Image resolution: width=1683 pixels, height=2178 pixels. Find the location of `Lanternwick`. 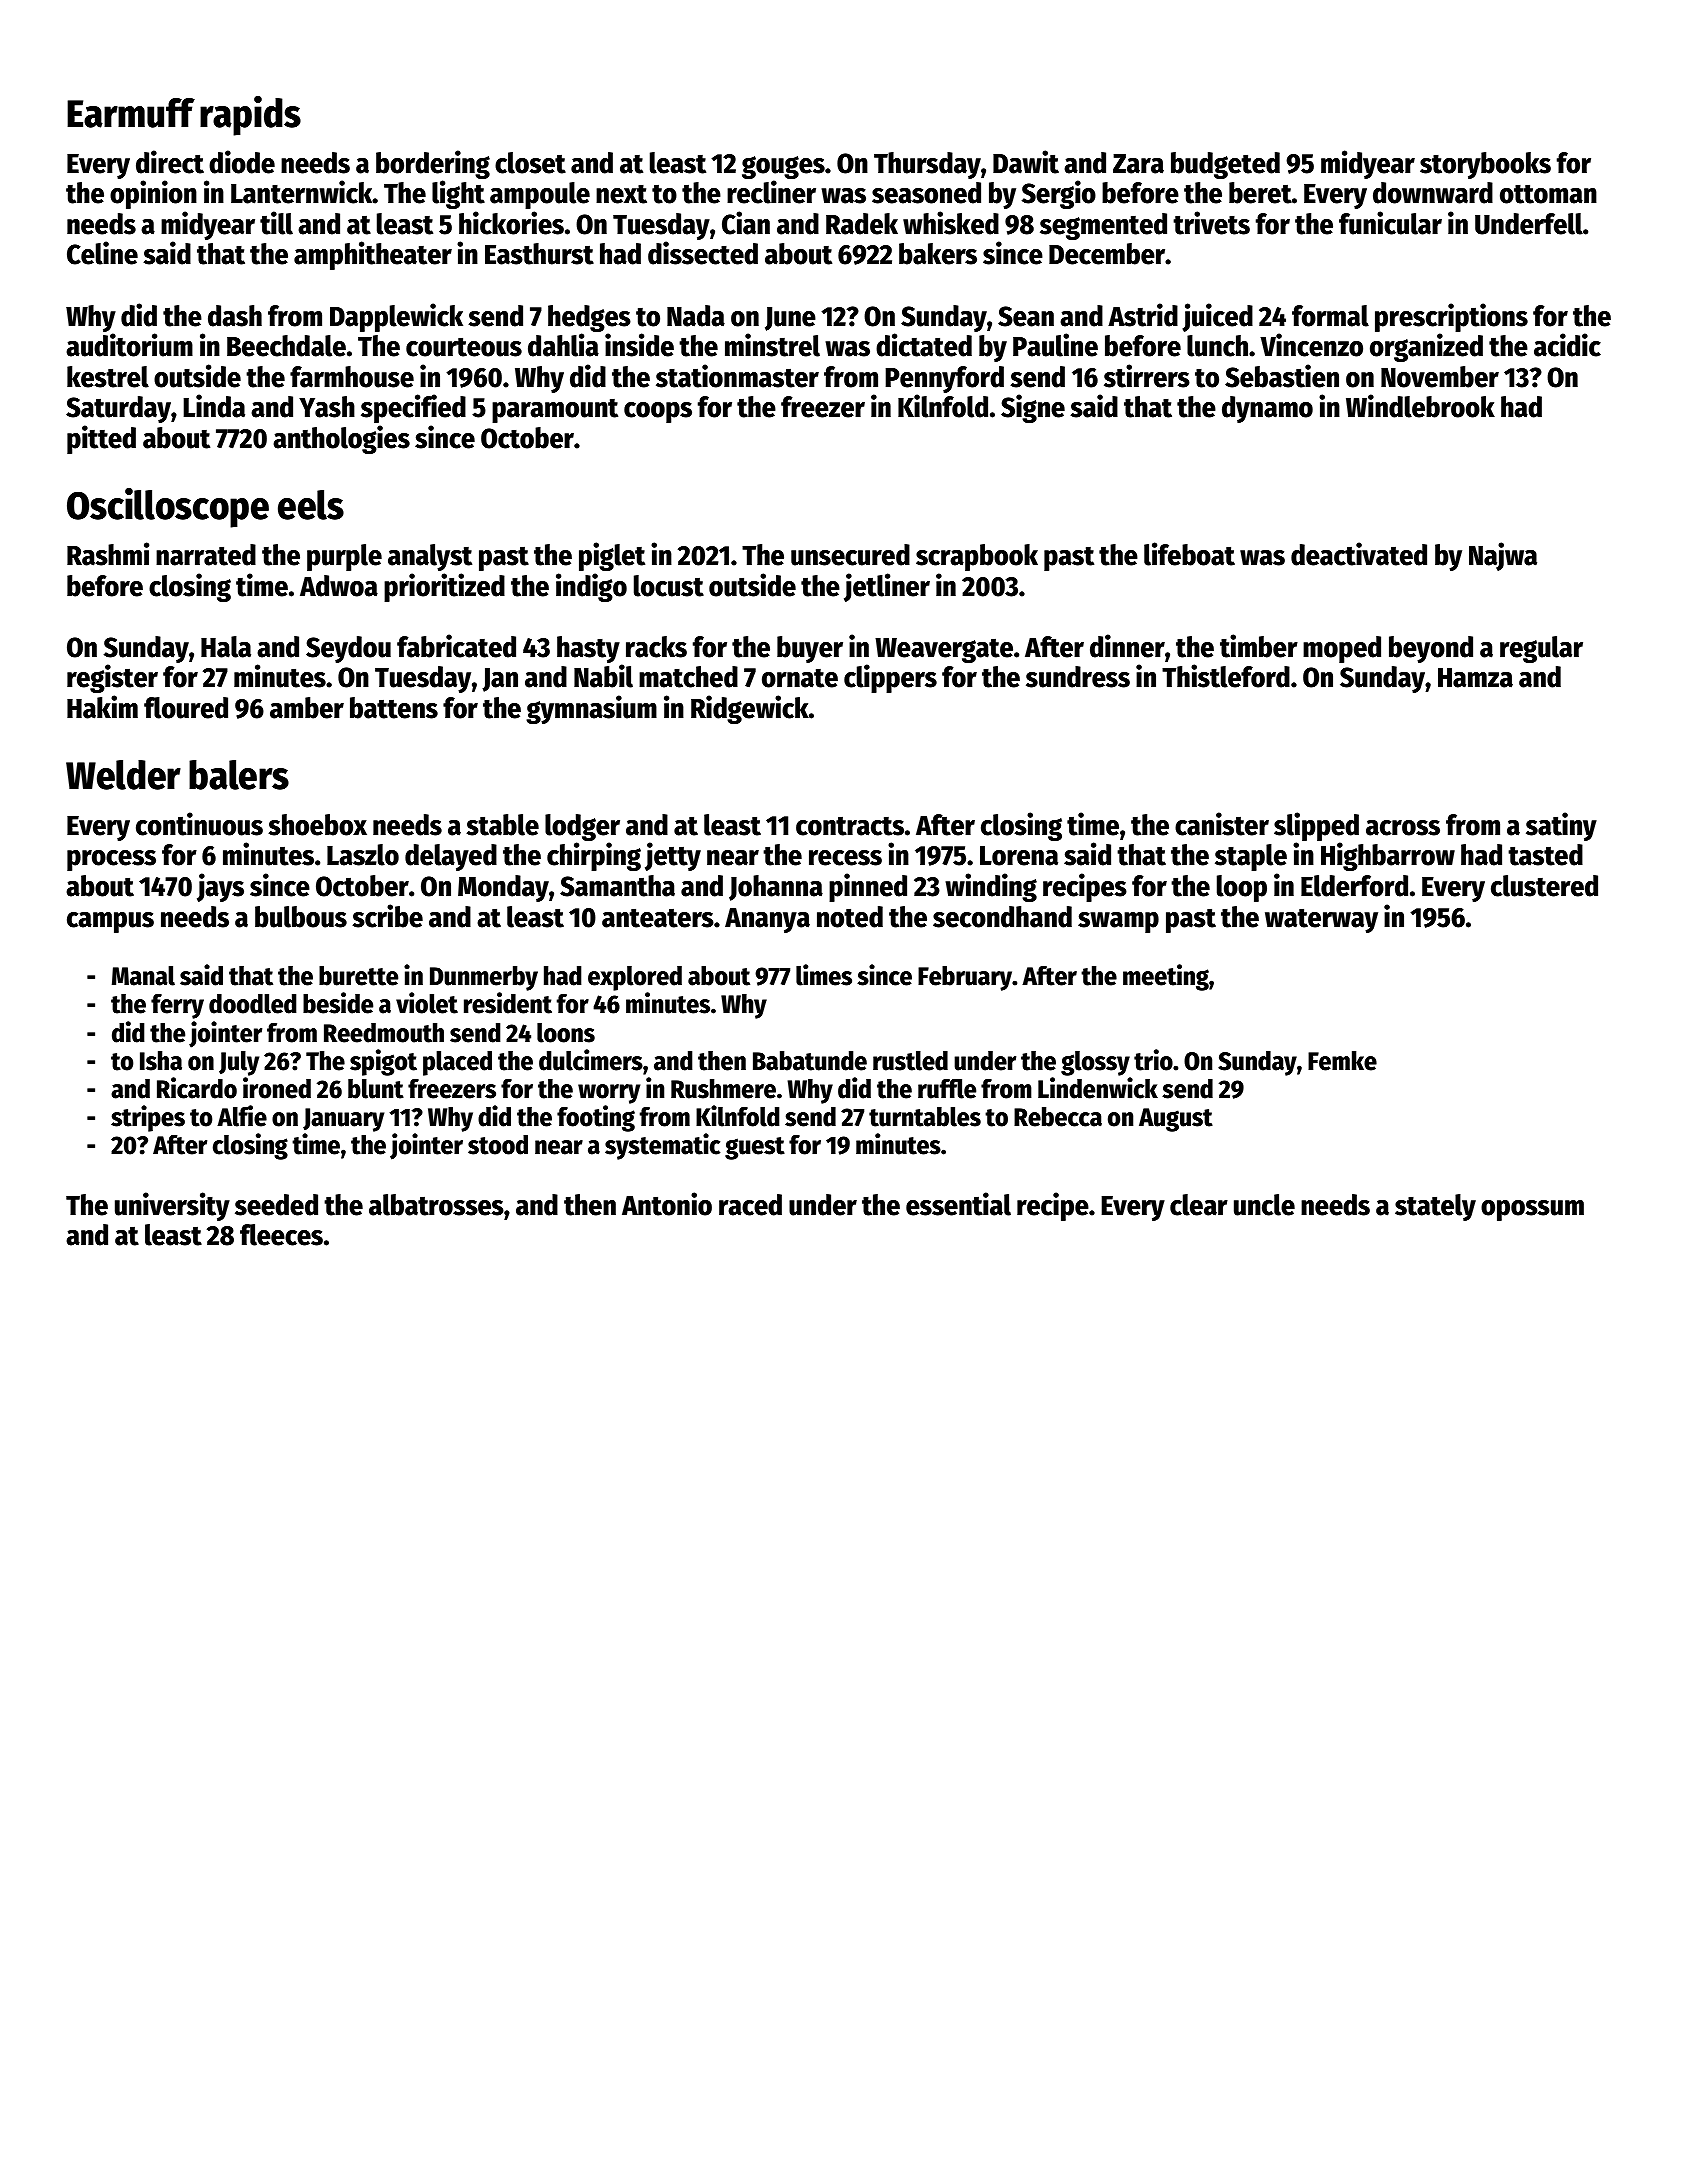

Lanternwick is located at coordinates (302, 192).
